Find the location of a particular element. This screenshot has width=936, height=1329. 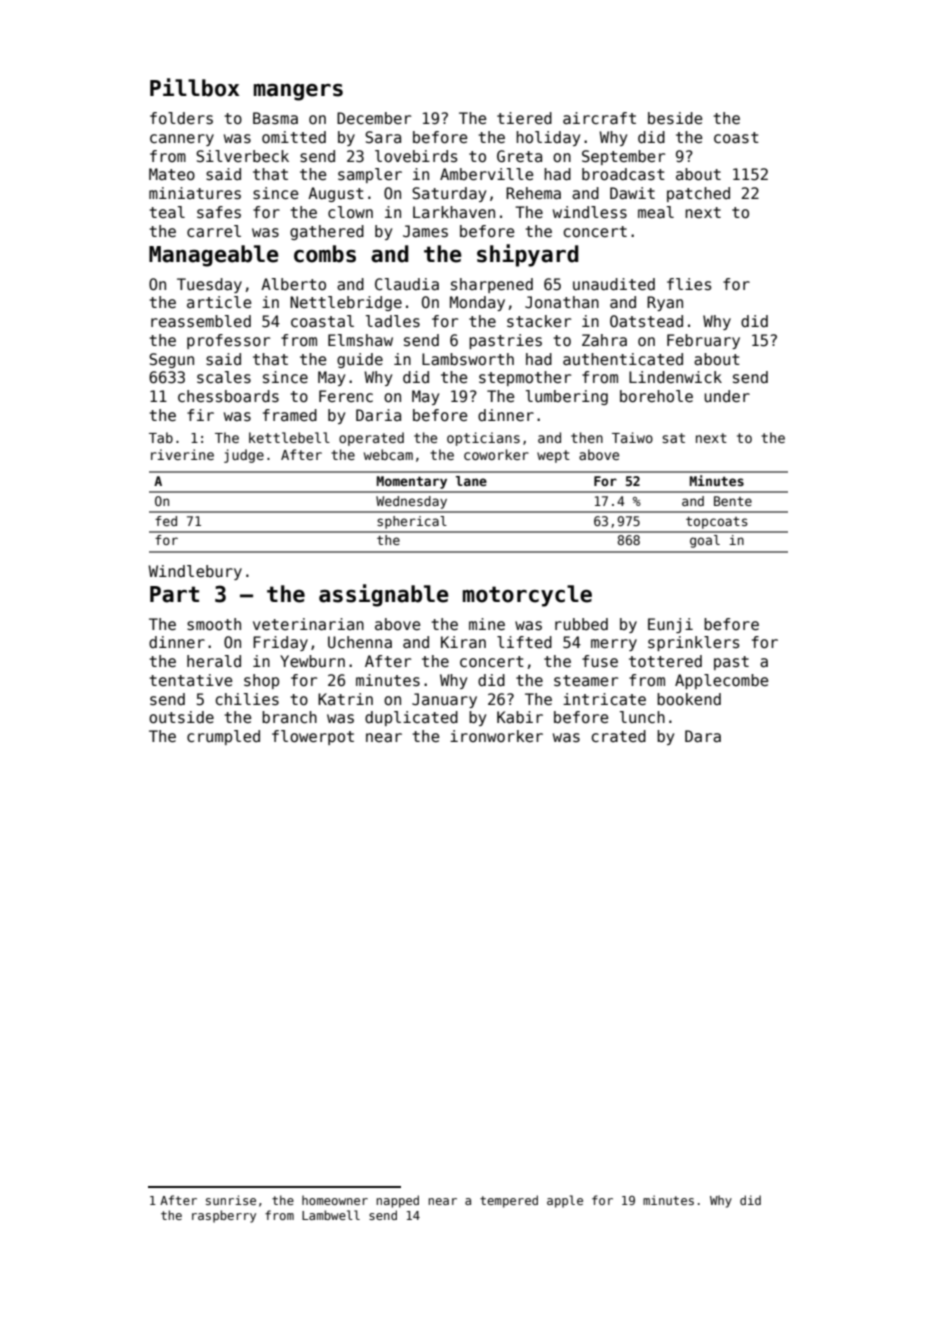

Lambwell is located at coordinates (331, 1215).
